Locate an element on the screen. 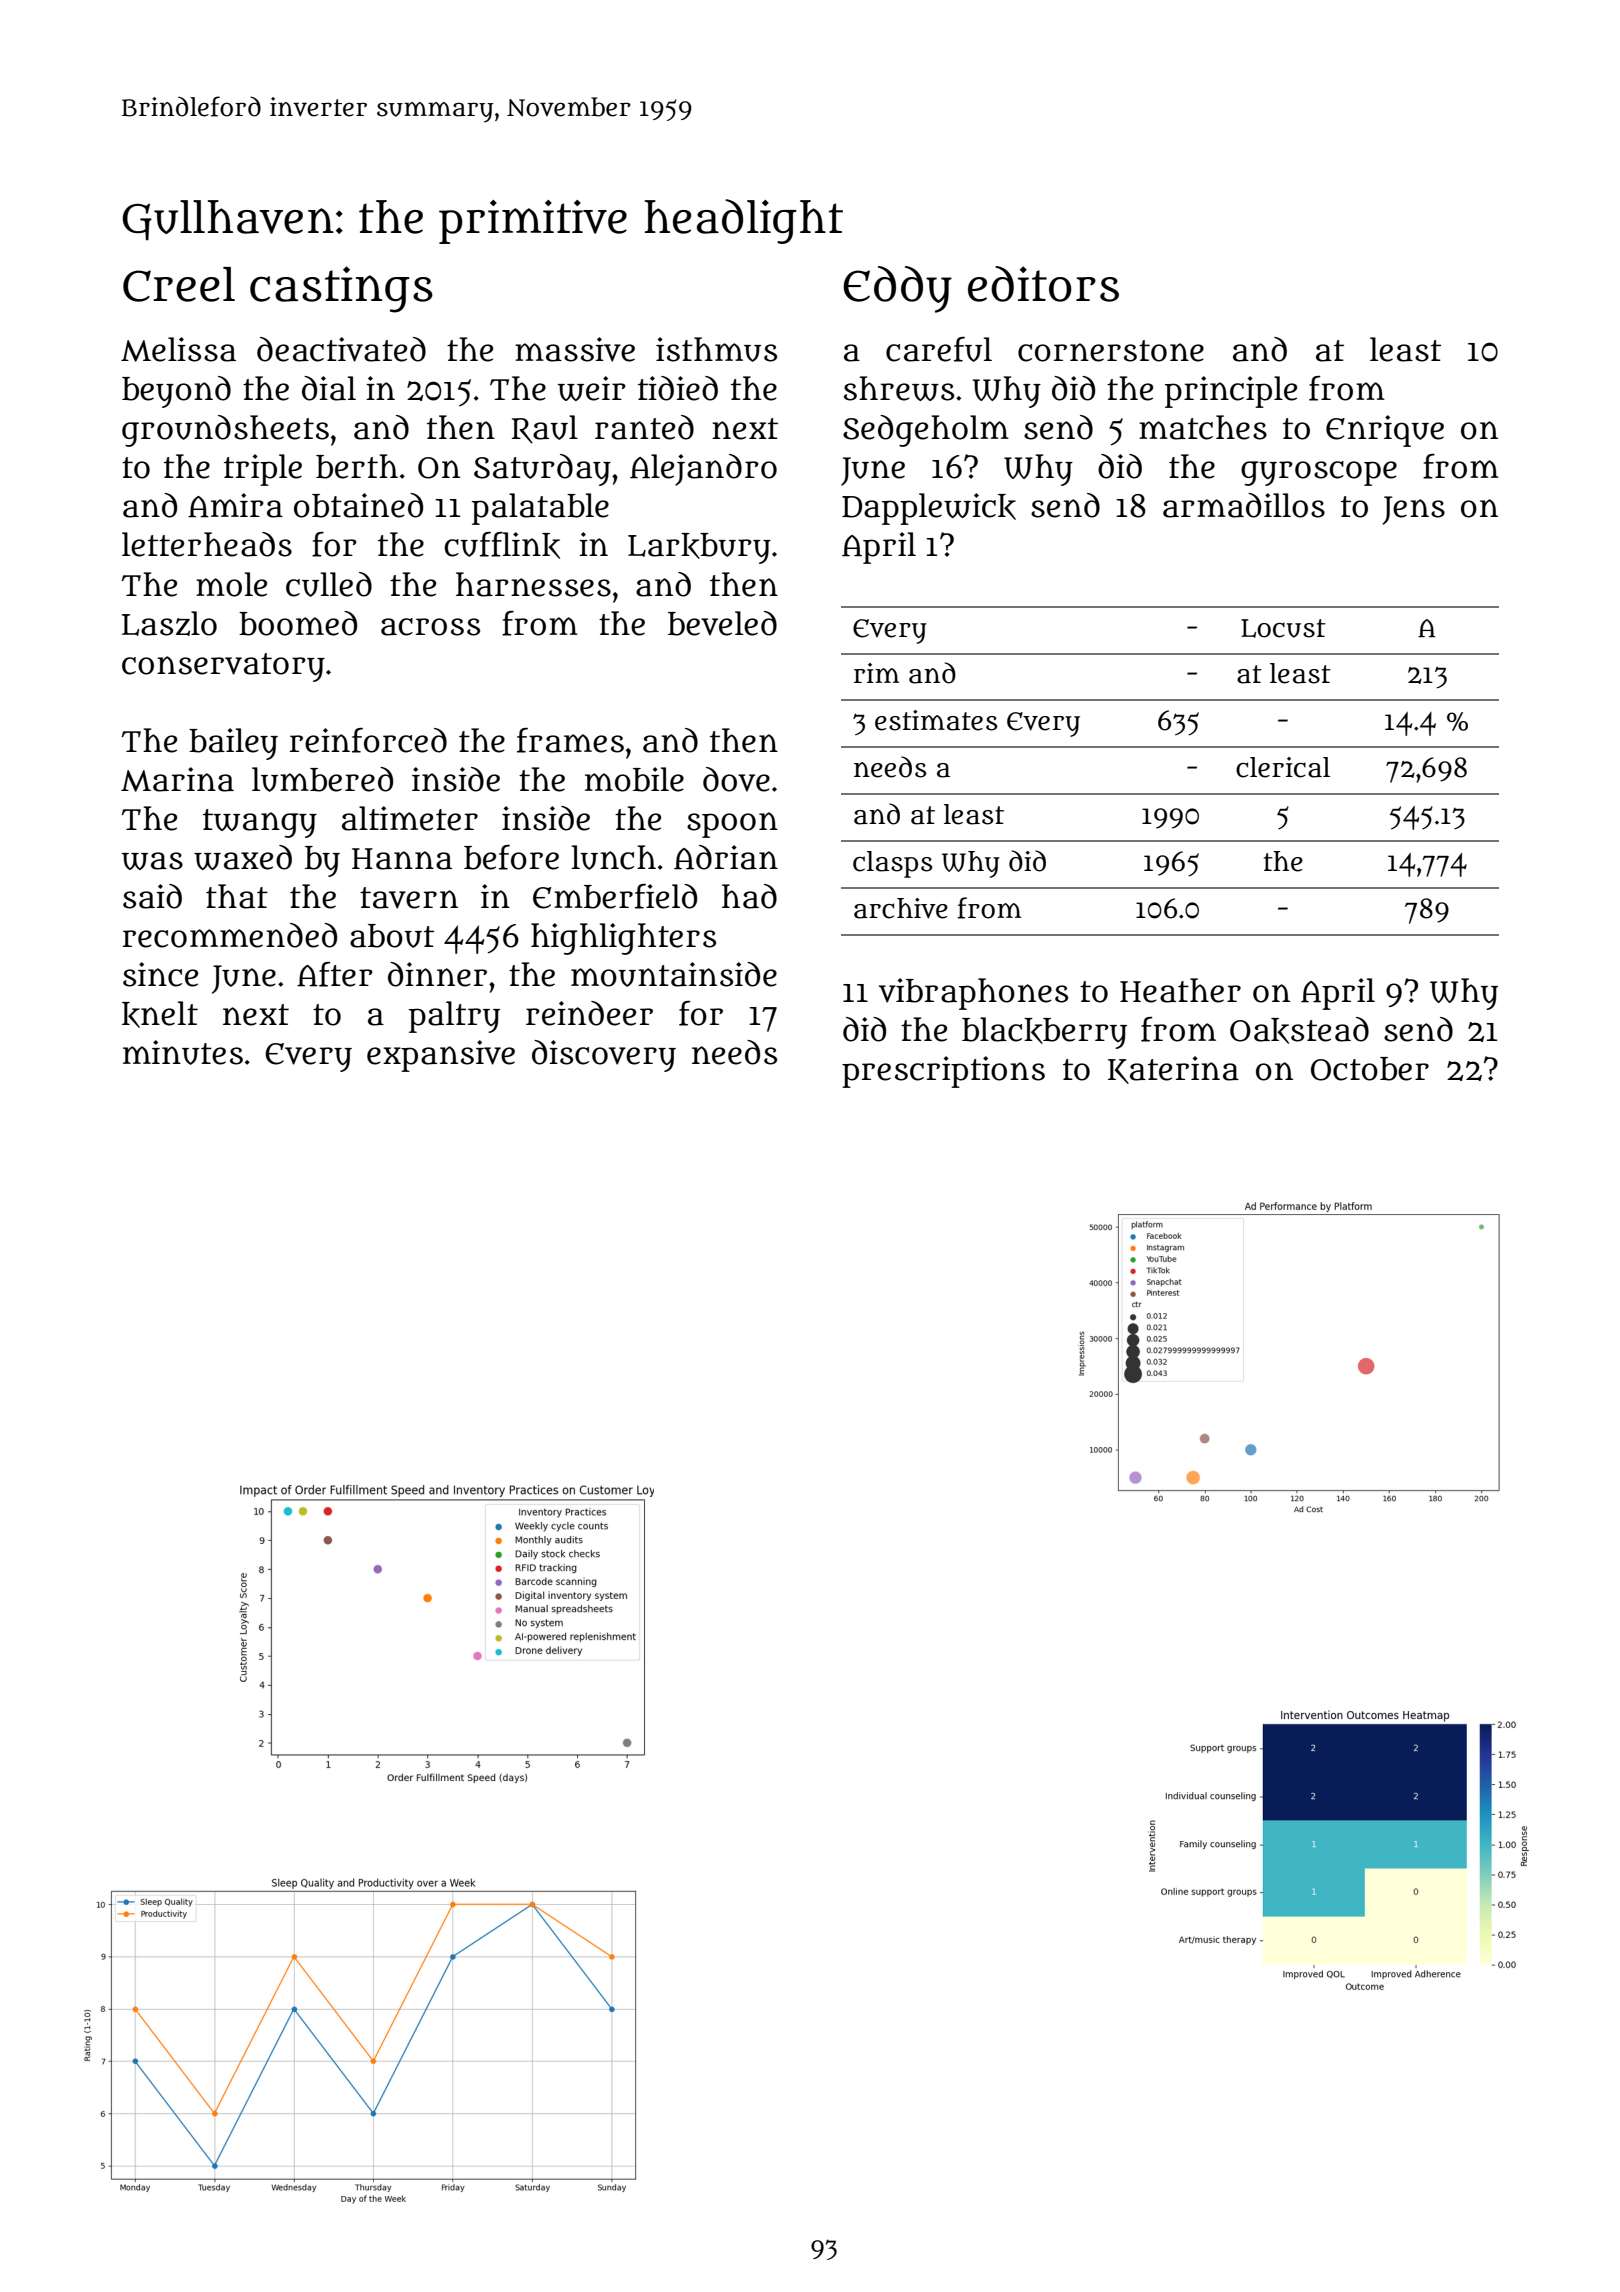 This screenshot has height=2292, width=1620. Jens is located at coordinates (1413, 510).
